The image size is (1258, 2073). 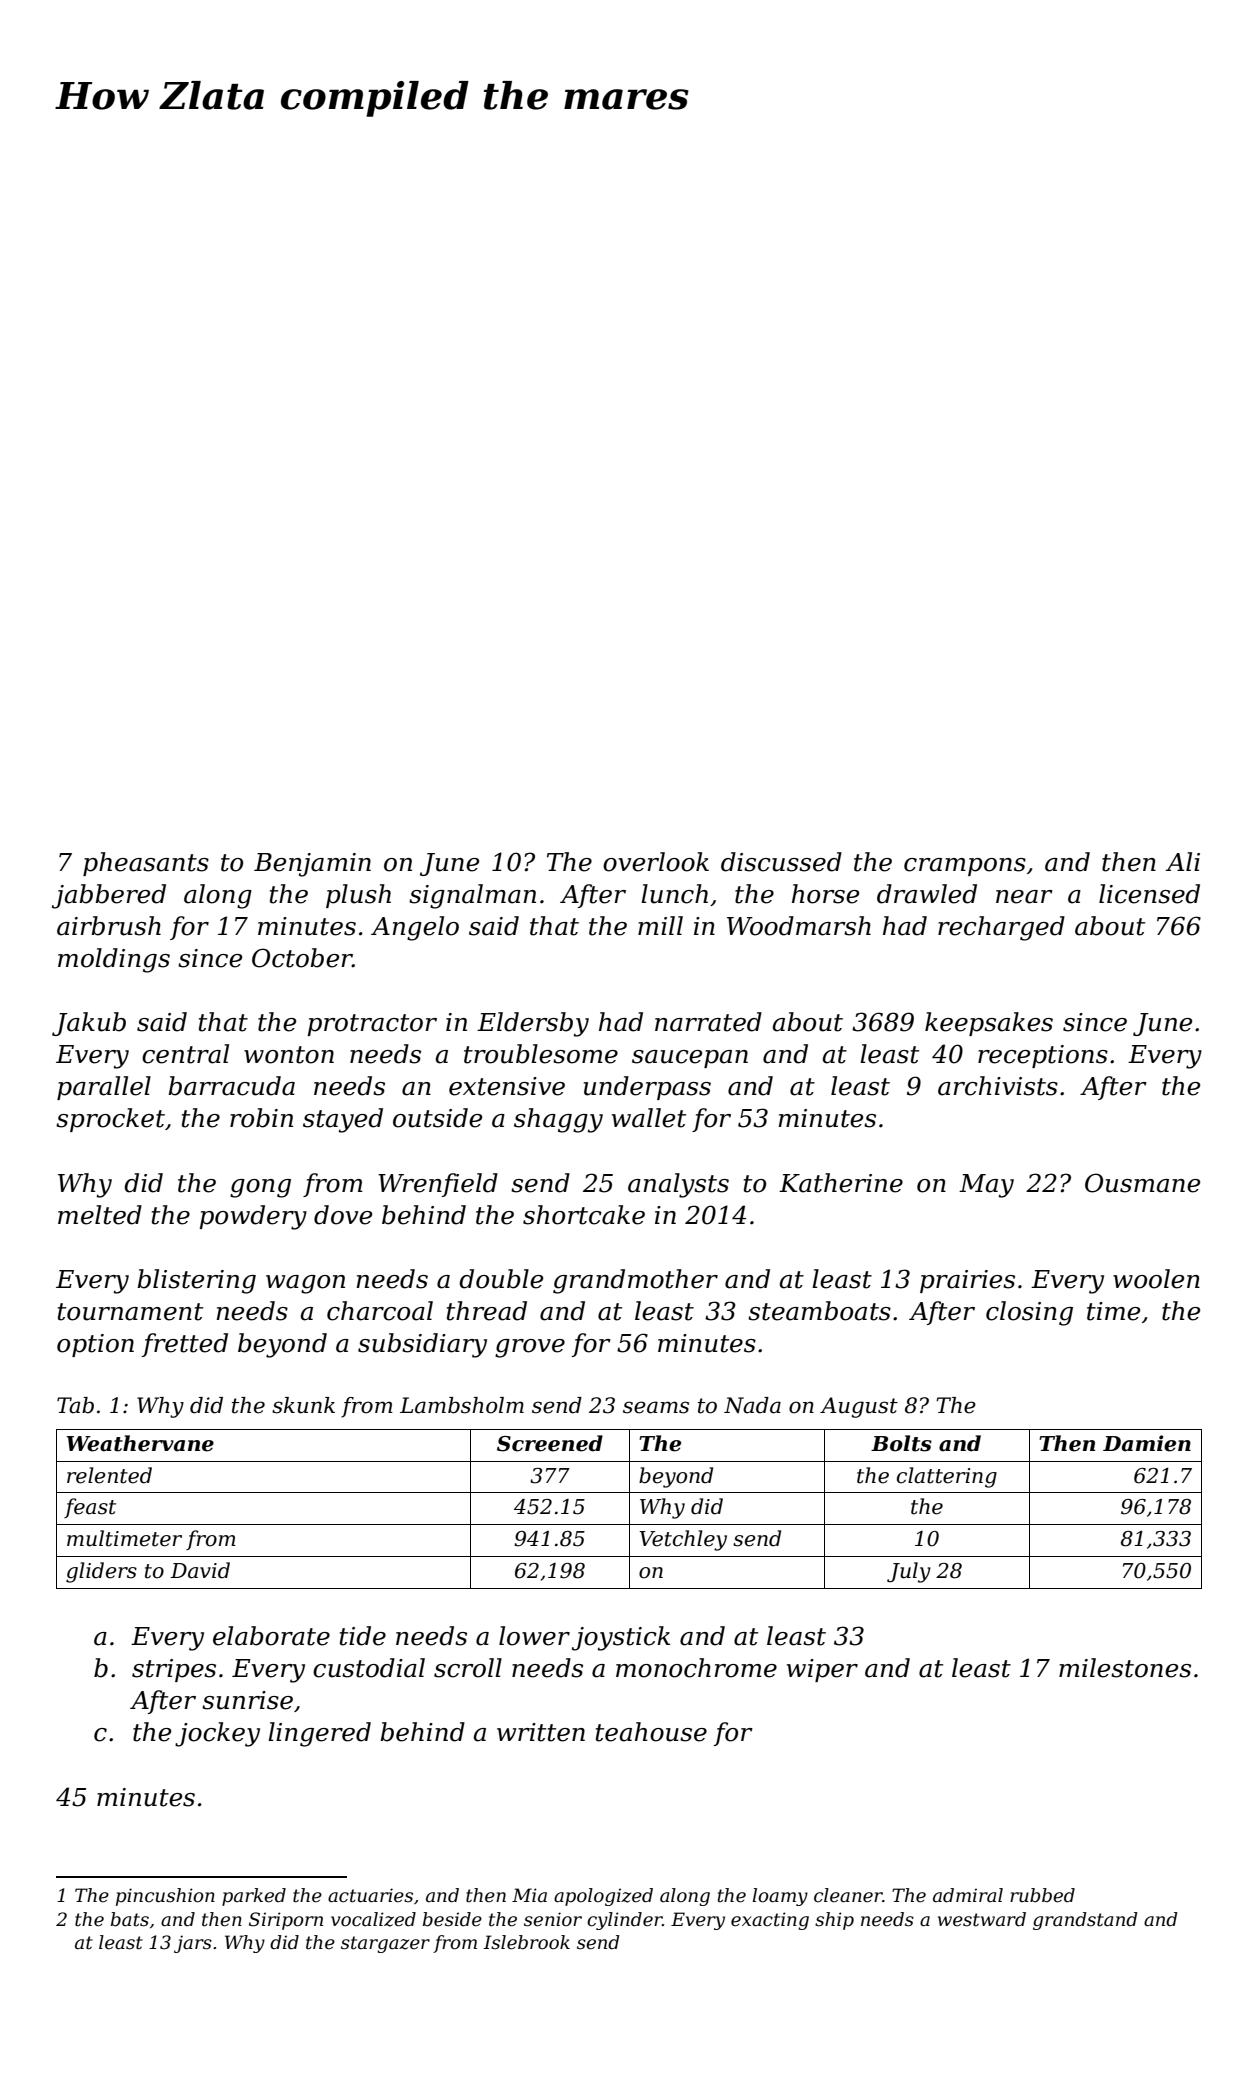 What do you see at coordinates (200, 1570) in the page?
I see `David` at bounding box center [200, 1570].
